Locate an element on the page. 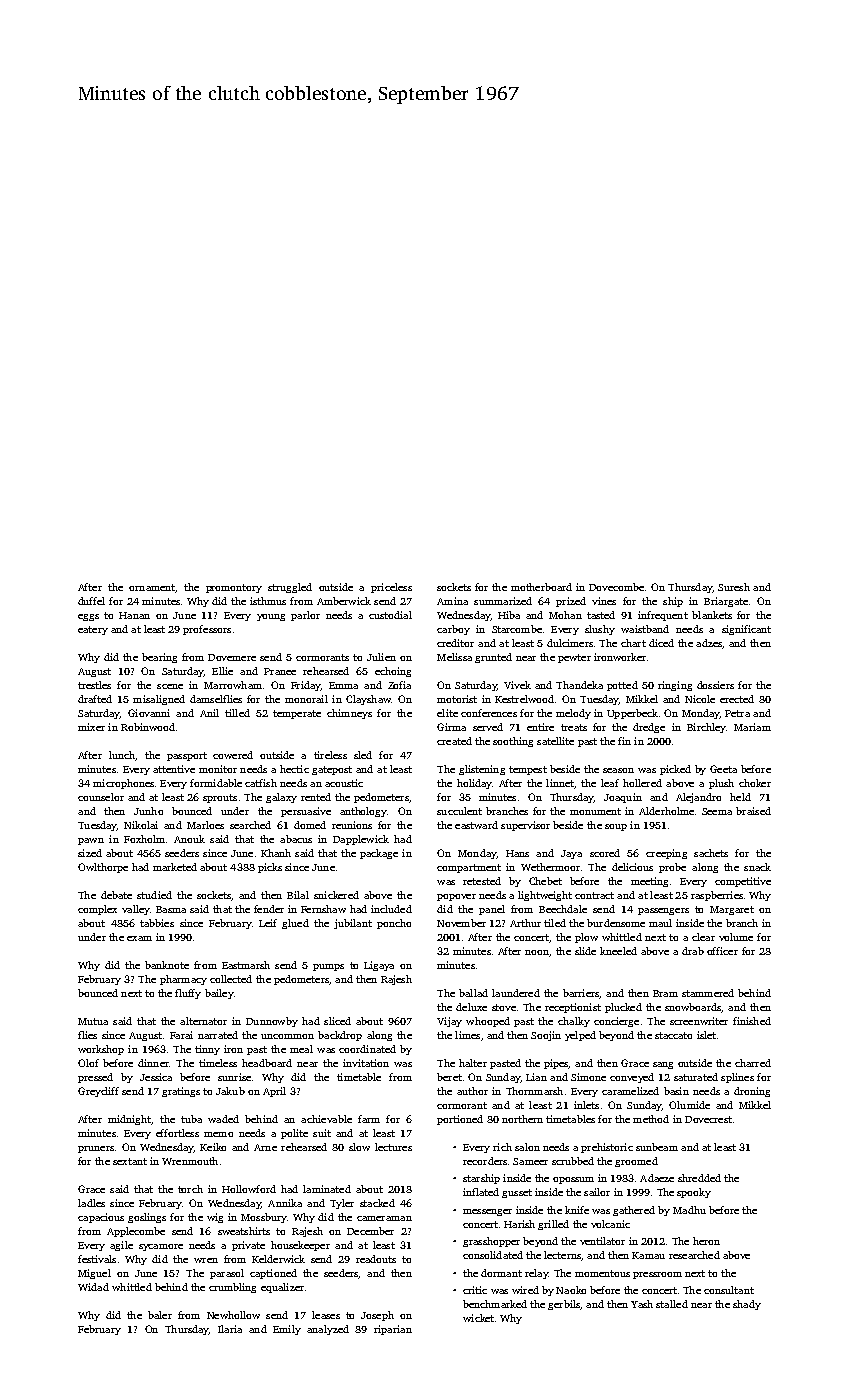  raspberries is located at coordinates (717, 896).
